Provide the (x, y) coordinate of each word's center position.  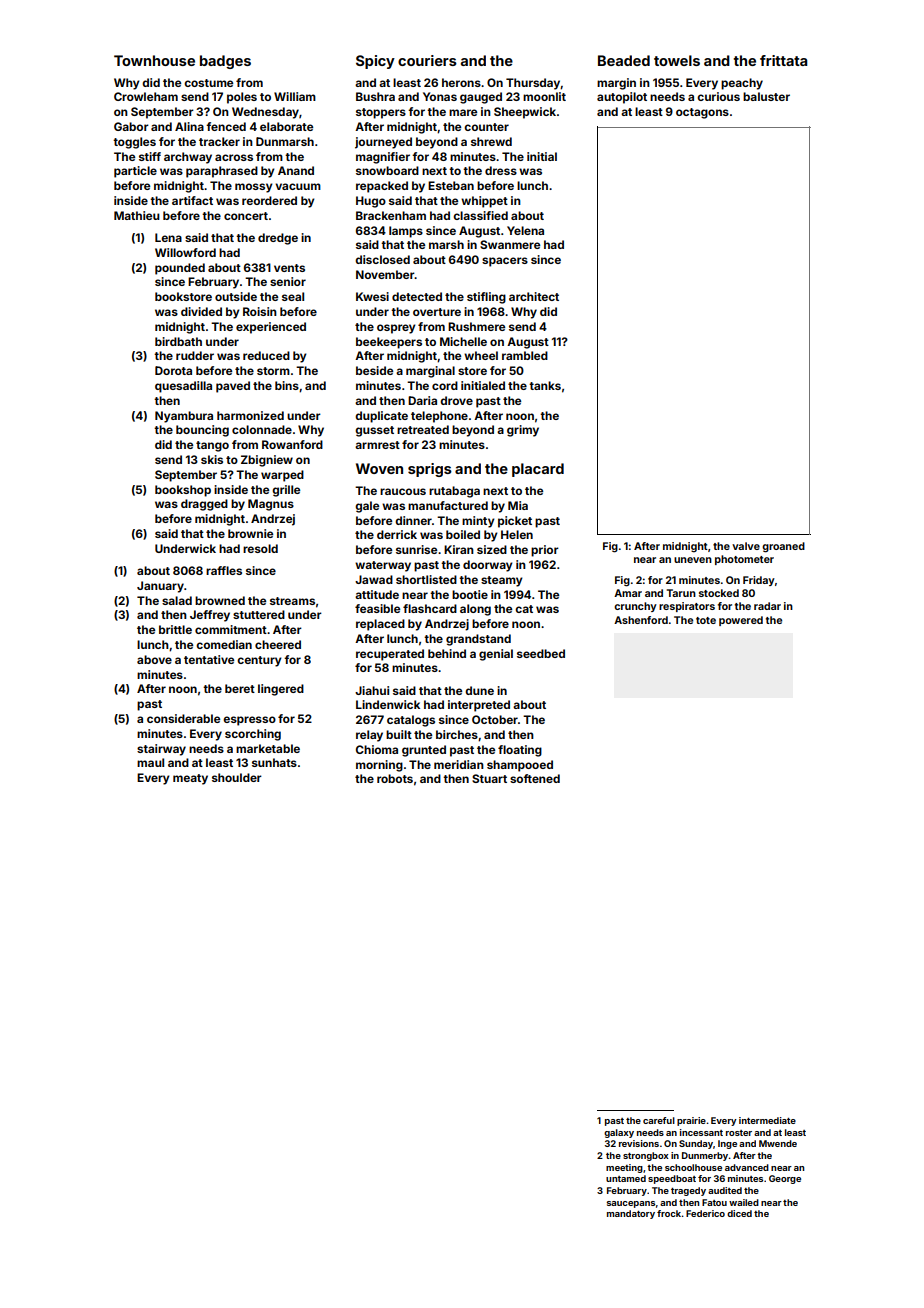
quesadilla (183, 387)
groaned (783, 547)
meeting (624, 1168)
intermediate (767, 1120)
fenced (226, 126)
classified (480, 215)
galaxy (619, 1133)
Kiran (459, 549)
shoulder (237, 777)
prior (545, 551)
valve (746, 546)
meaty (190, 779)
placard (538, 470)
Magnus (271, 505)
